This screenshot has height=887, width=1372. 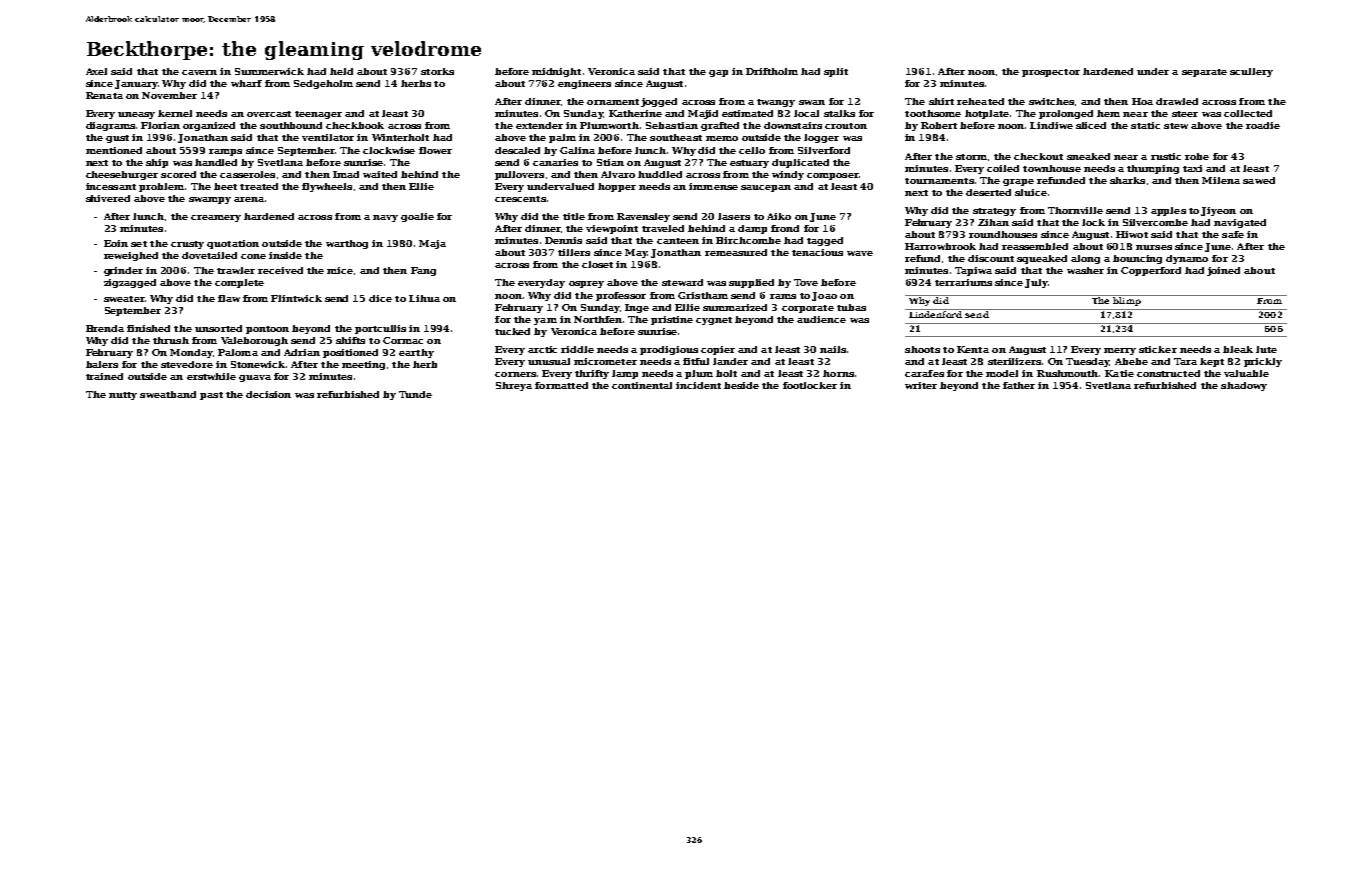 I want to click on Brenda, so click(x=105, y=328).
